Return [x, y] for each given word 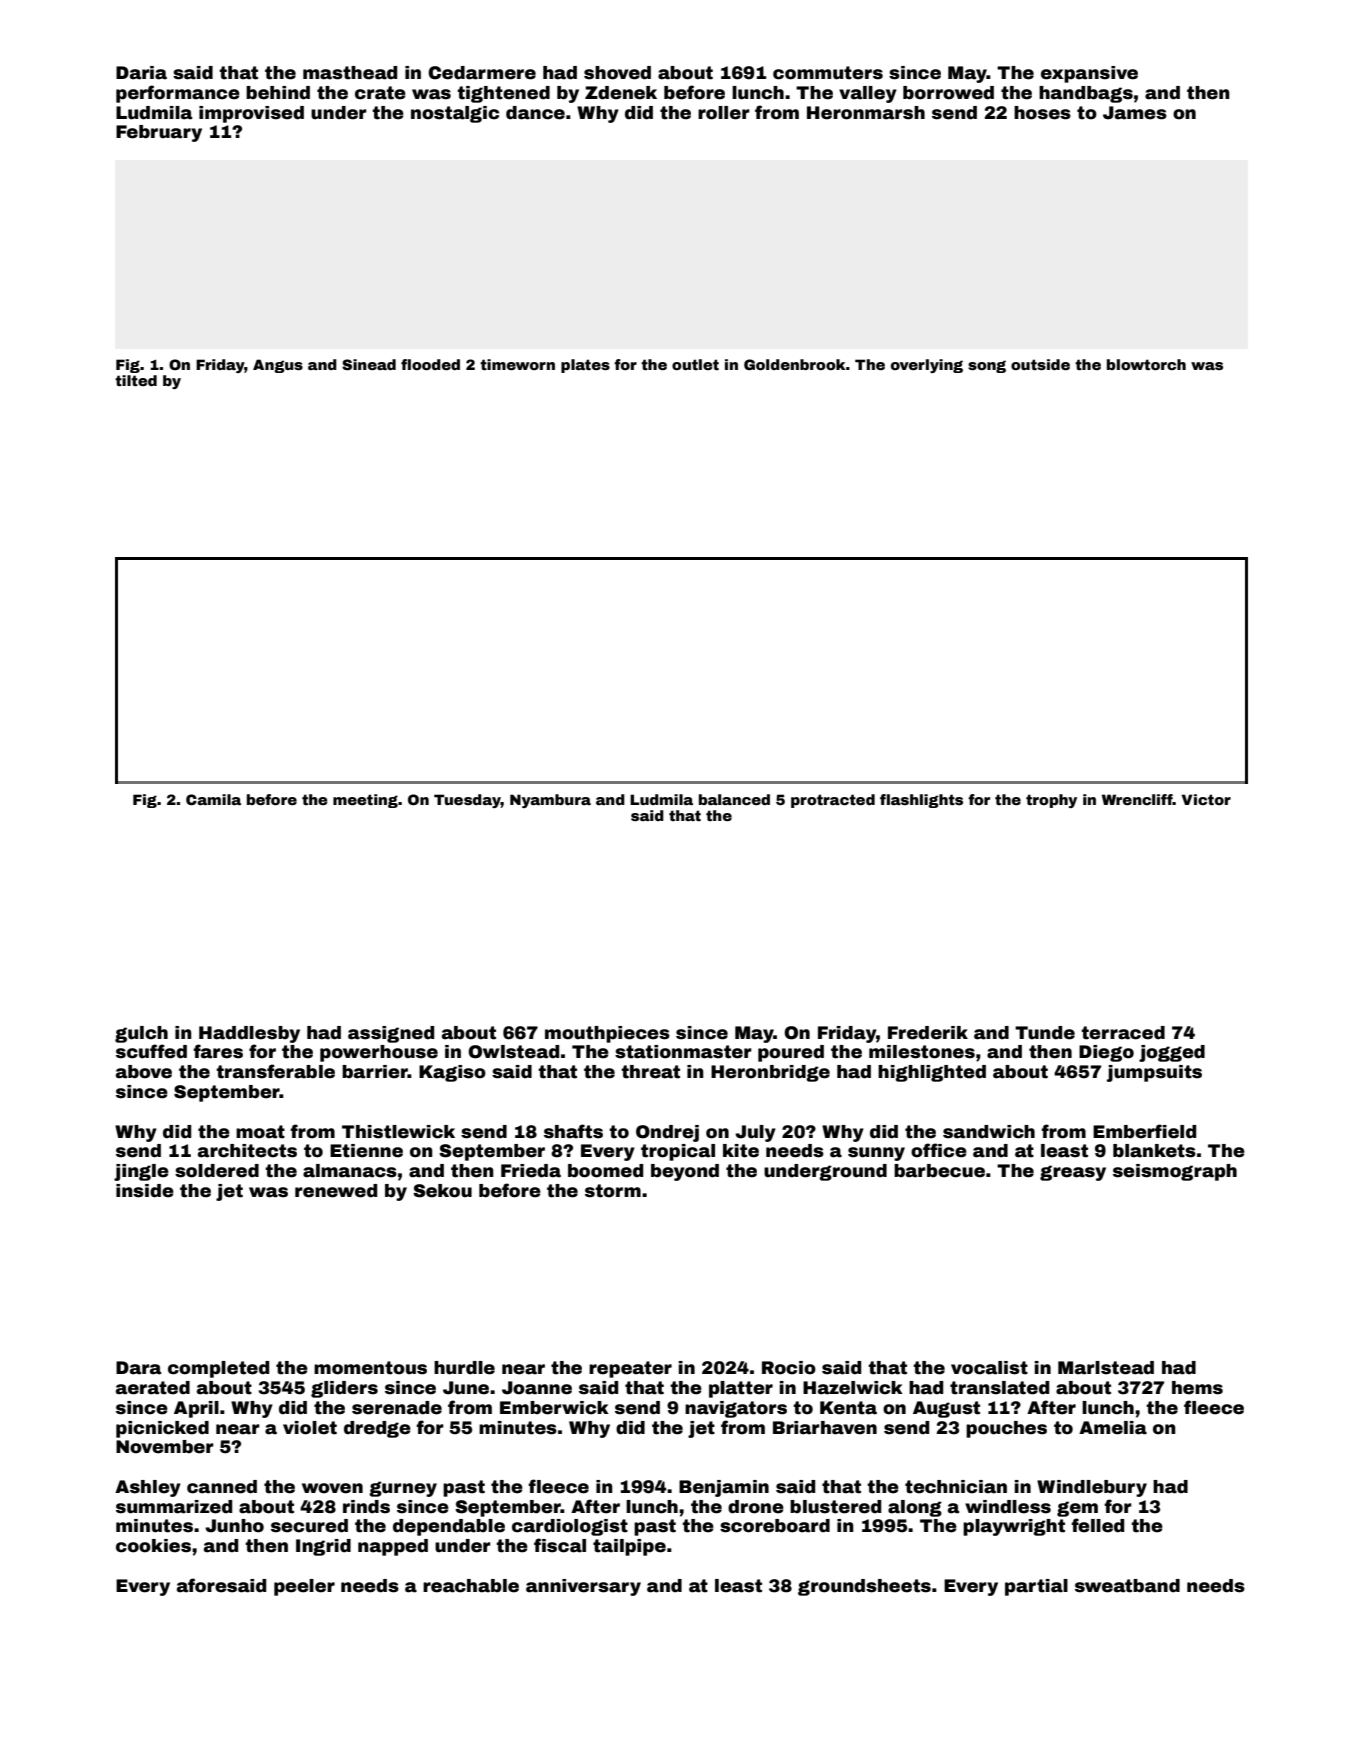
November [165, 1447]
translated [999, 1388]
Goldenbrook [795, 364]
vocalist [989, 1368]
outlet [695, 364]
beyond [685, 1172]
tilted [136, 380]
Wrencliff [1137, 799]
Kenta [848, 1408]
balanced [734, 799]
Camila [213, 799]
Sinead [369, 364]
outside [1040, 364]
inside [145, 1191]
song [987, 366]
